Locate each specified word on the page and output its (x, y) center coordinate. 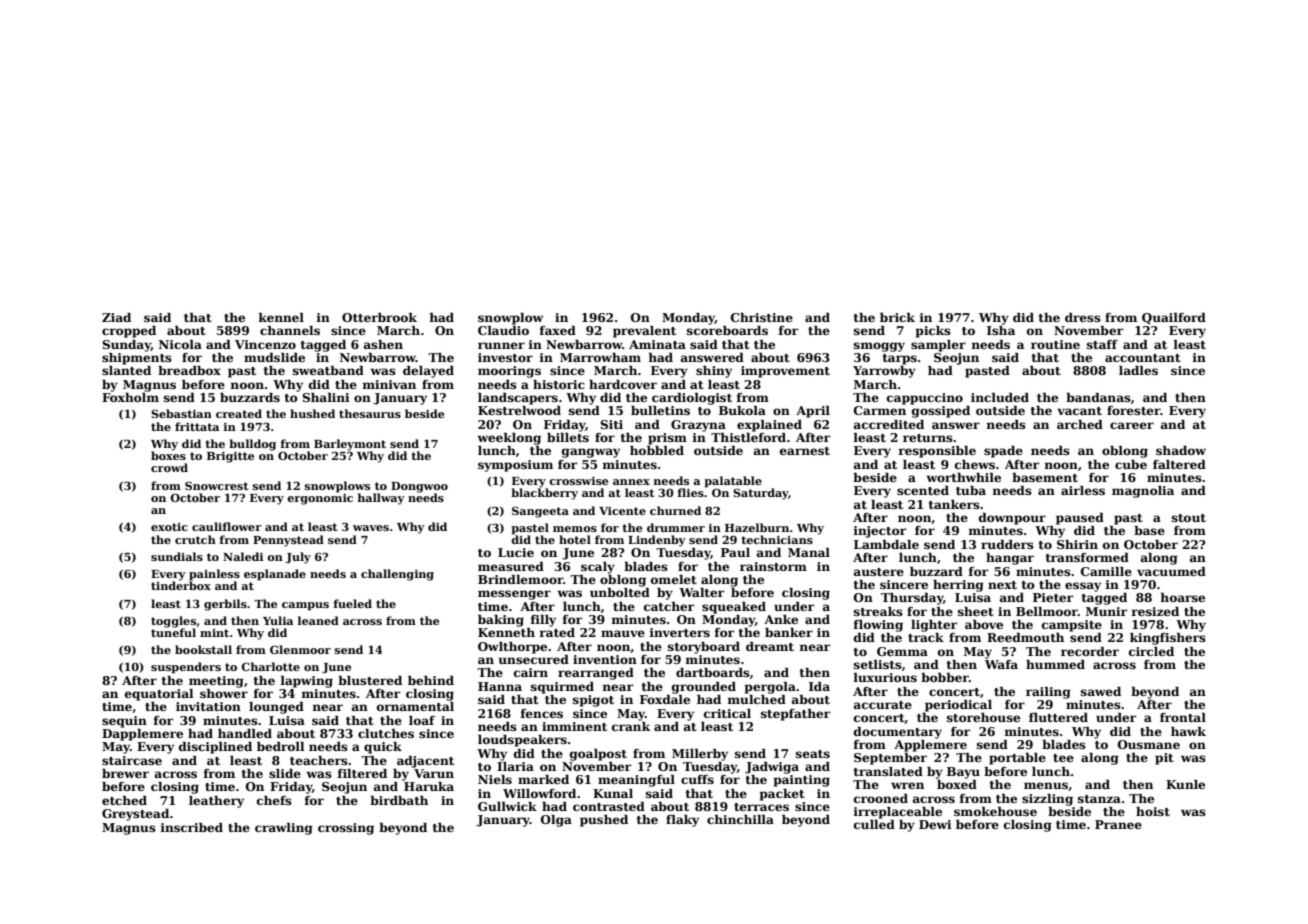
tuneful (173, 632)
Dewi (935, 824)
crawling (284, 829)
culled (874, 824)
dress (1083, 317)
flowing (878, 626)
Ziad (116, 317)
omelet (674, 579)
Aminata (657, 344)
